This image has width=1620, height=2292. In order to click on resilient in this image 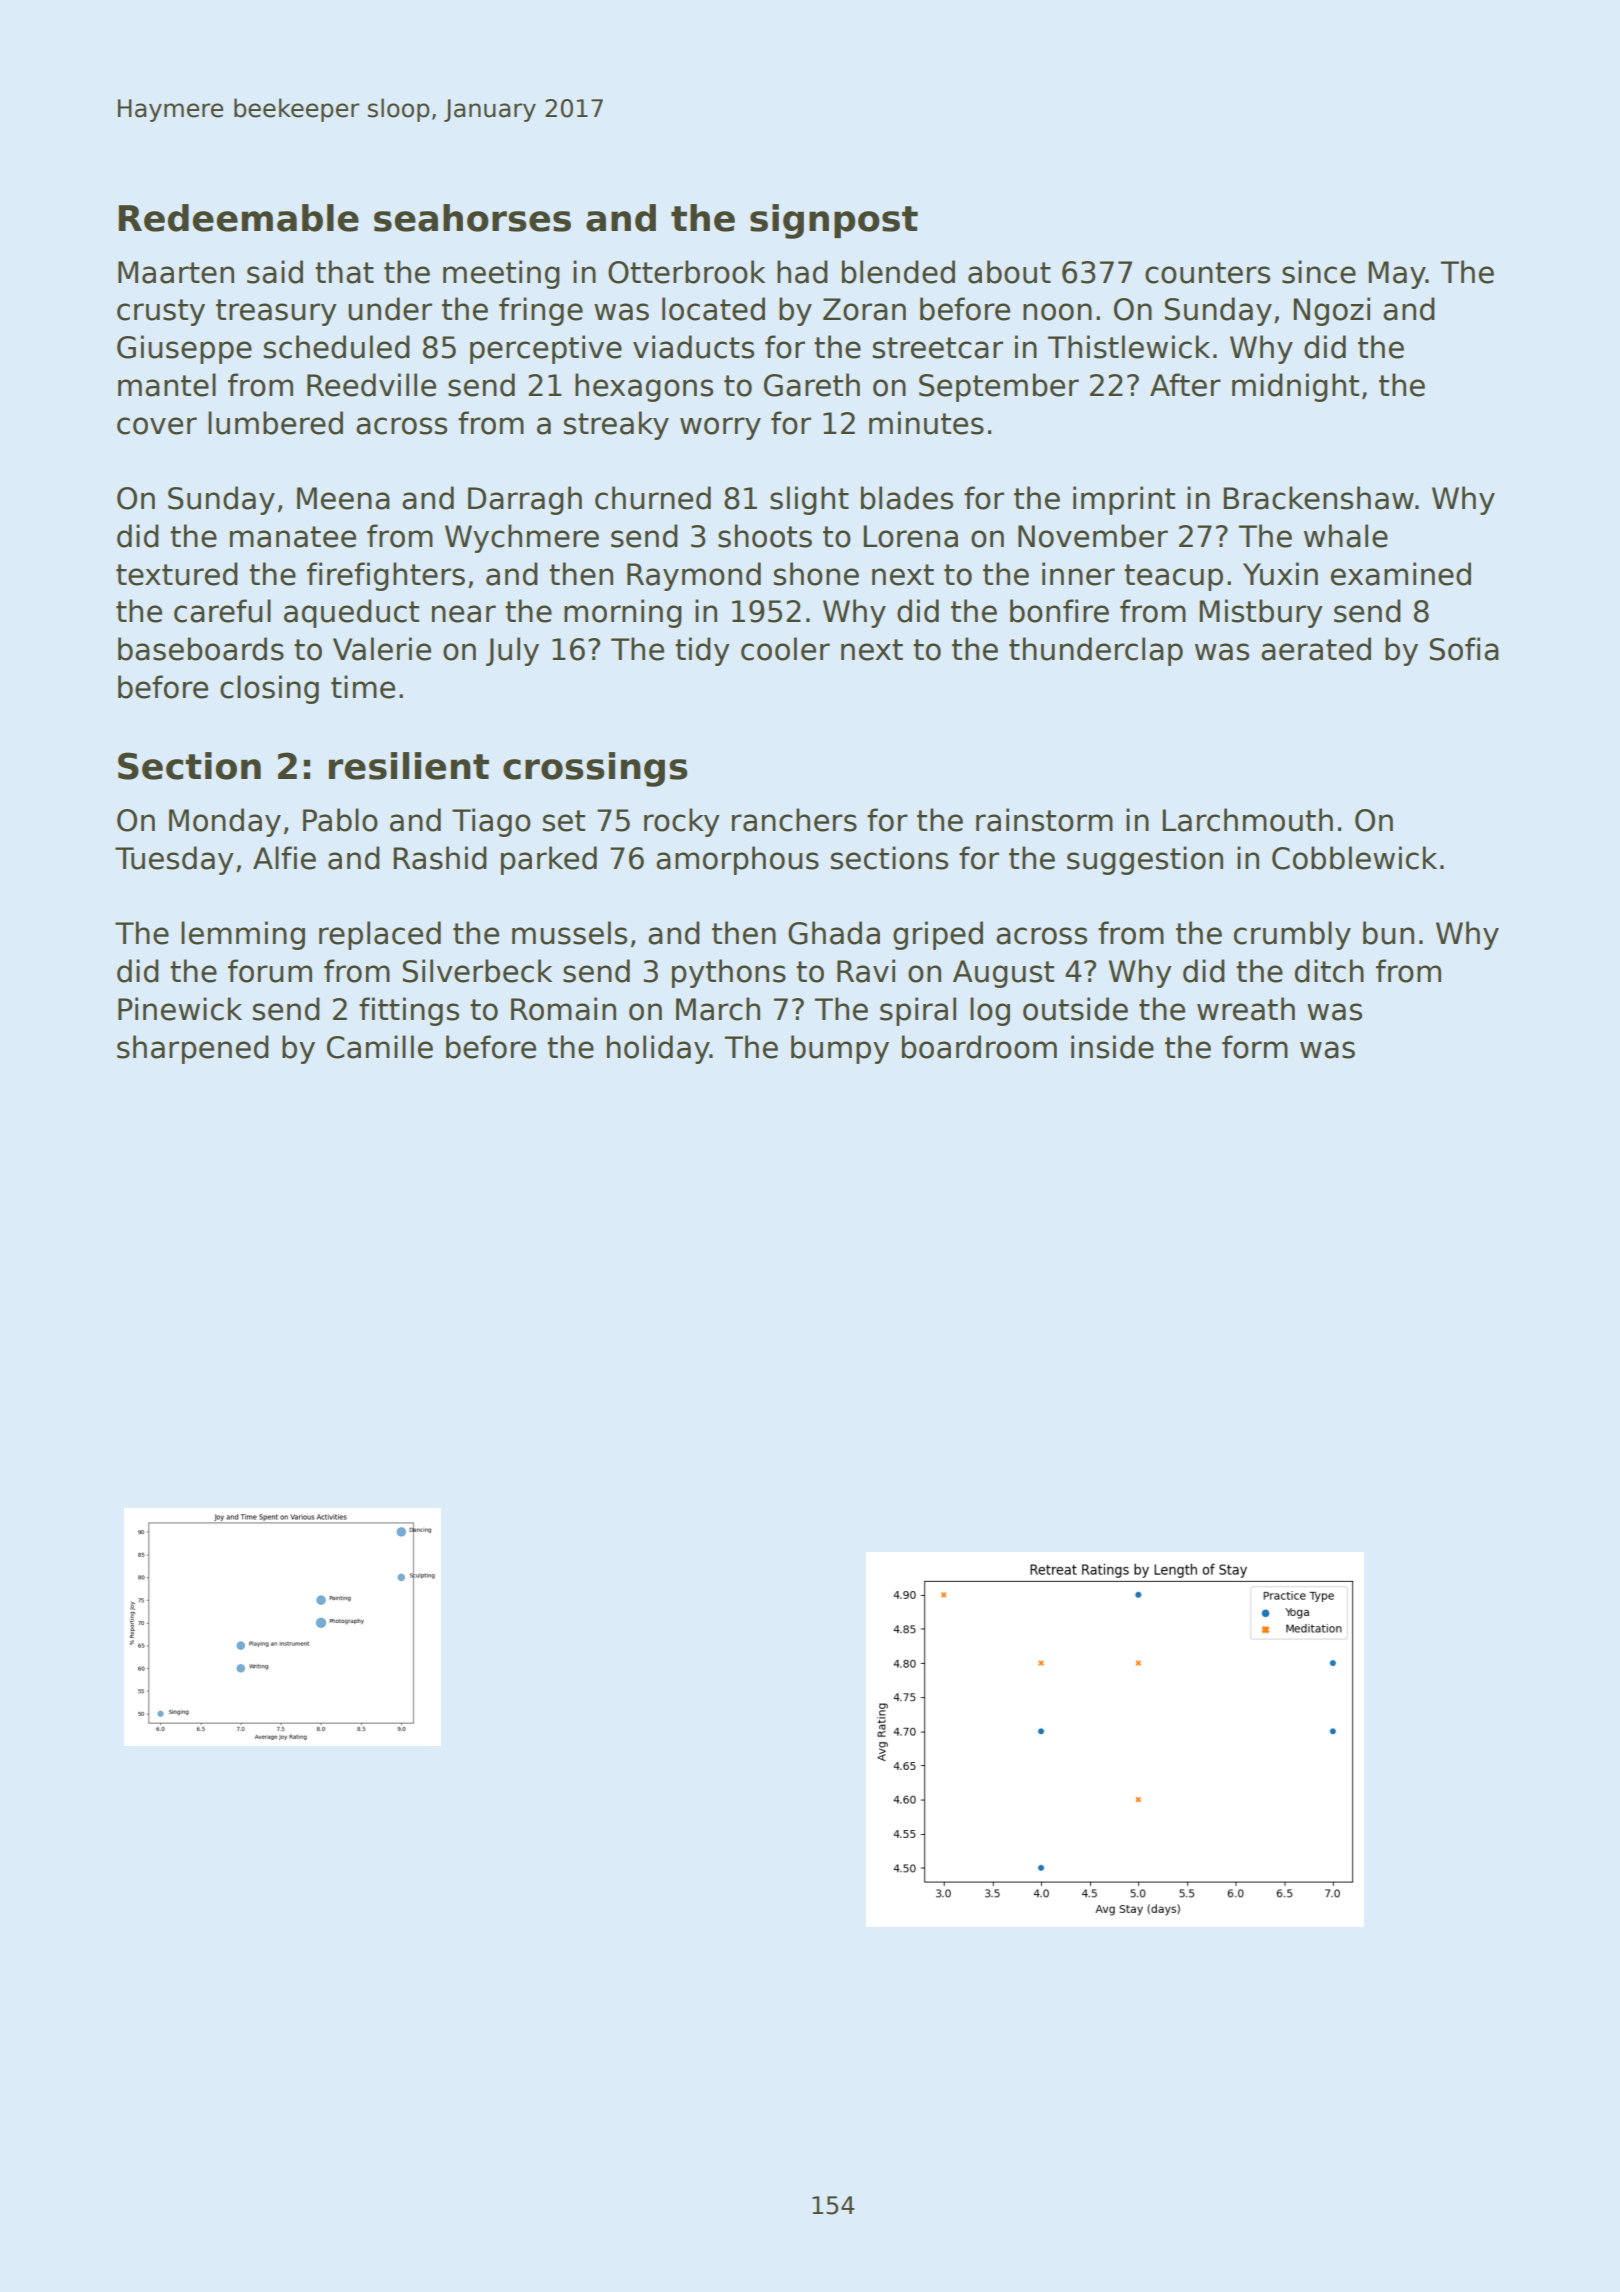, I will do `click(409, 766)`.
